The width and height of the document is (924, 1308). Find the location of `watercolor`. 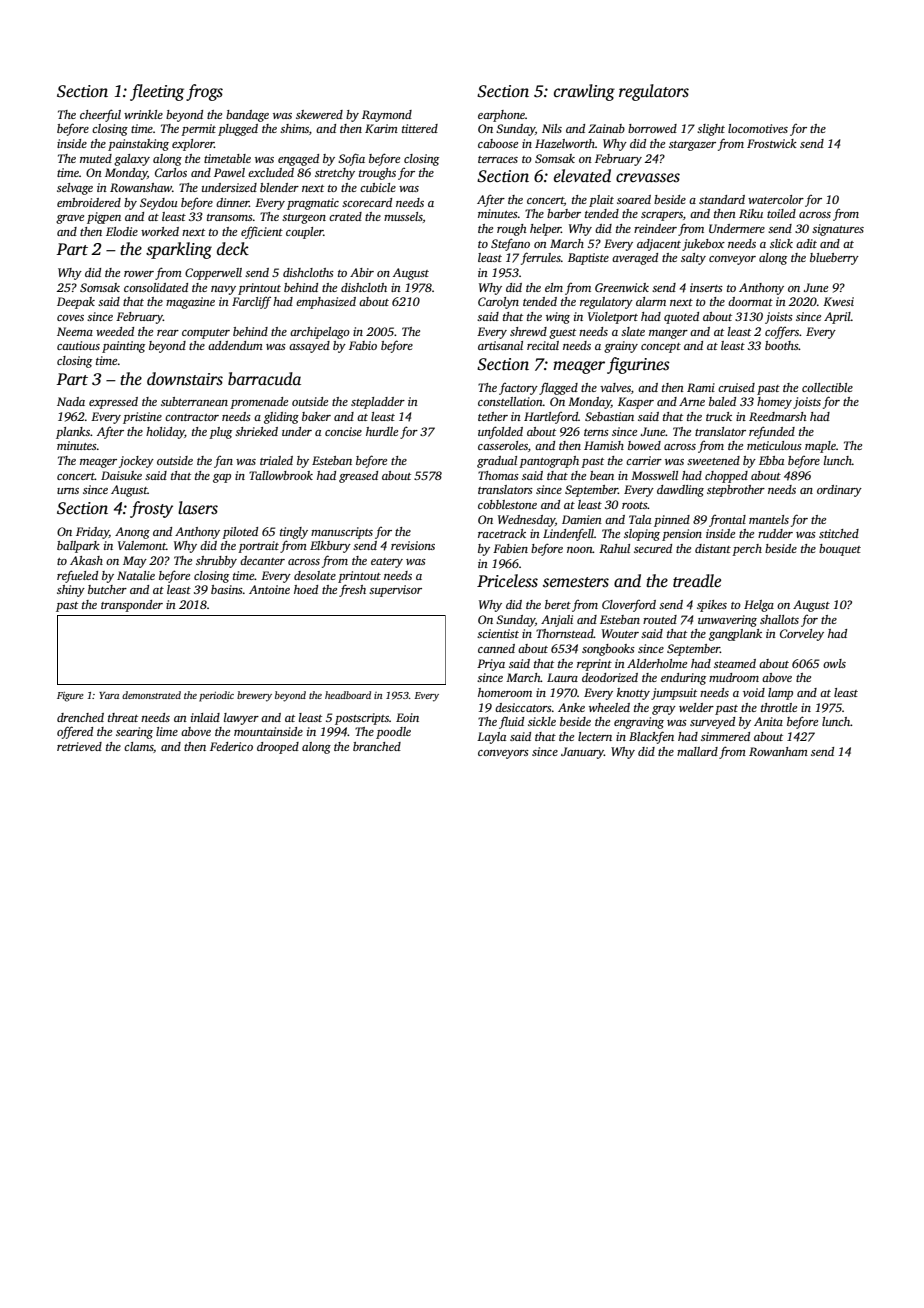

watercolor is located at coordinates (776, 199).
